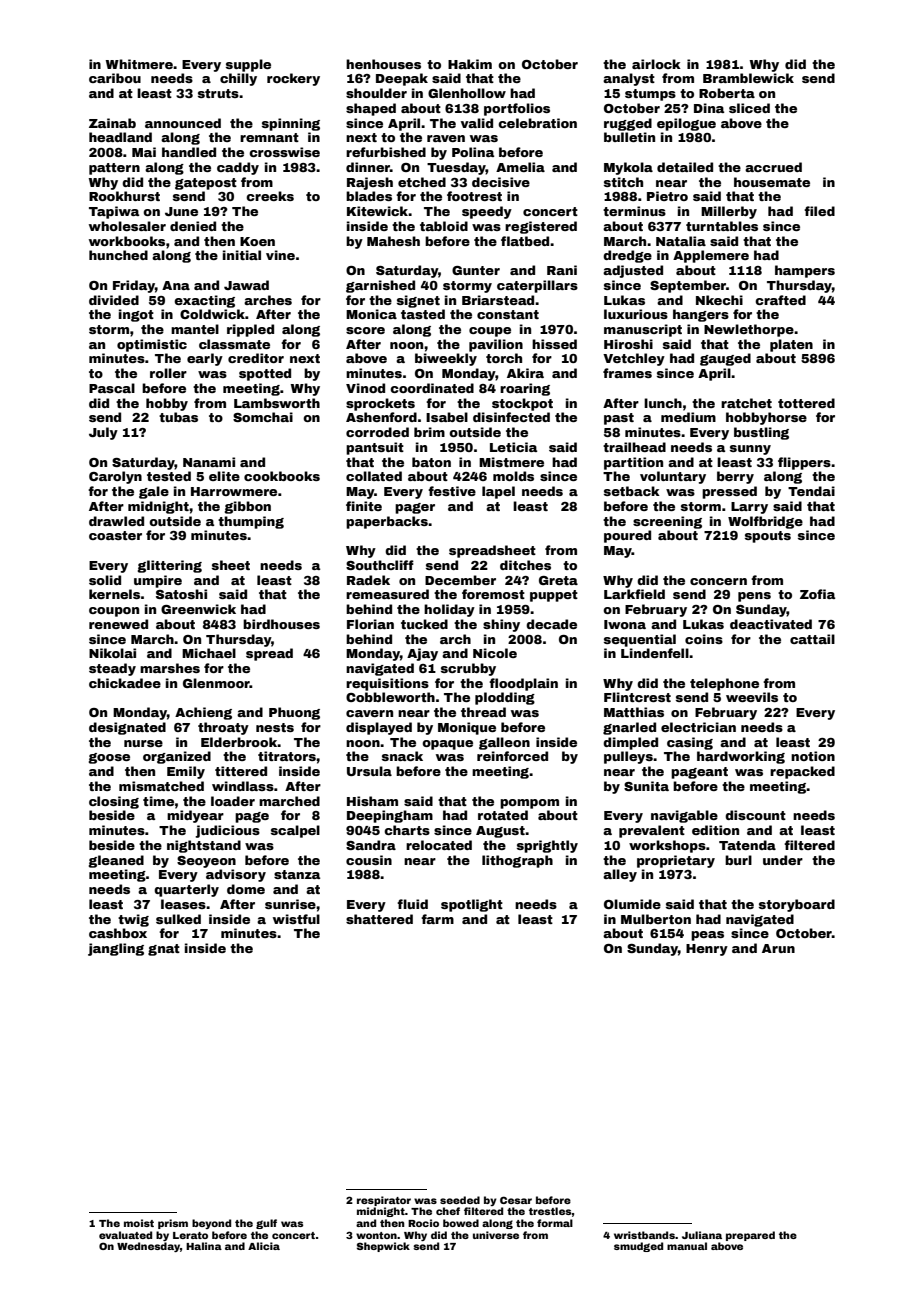 This screenshot has height=1308, width=924. I want to click on early, so click(205, 359).
